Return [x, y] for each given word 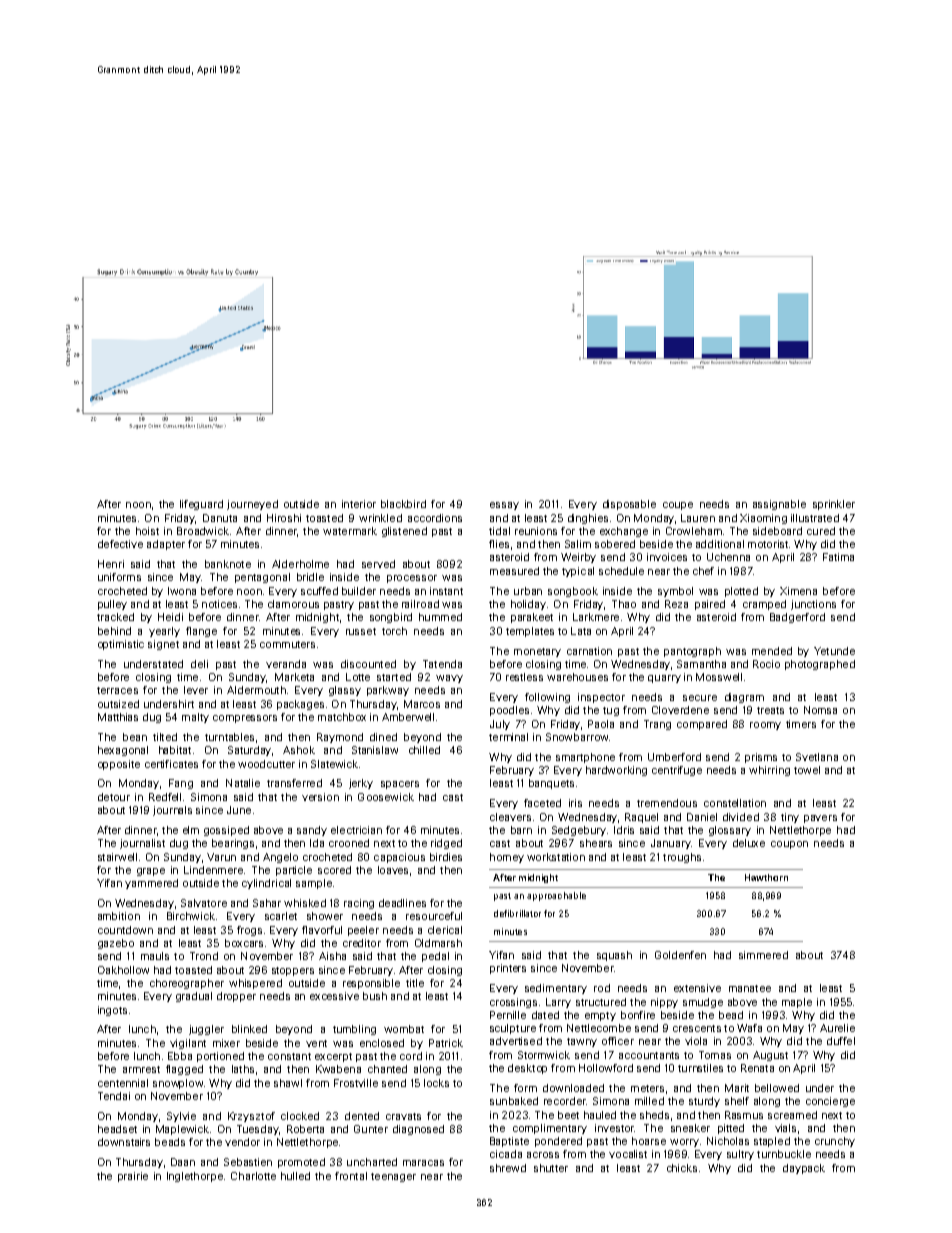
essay [504, 506]
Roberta [305, 1129]
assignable [779, 505]
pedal [435, 957]
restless [524, 677]
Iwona [182, 591]
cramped [764, 605]
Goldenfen [680, 955]
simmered [763, 955]
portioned [220, 1057]
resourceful [434, 916]
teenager [393, 1177]
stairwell [117, 857]
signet [163, 645]
